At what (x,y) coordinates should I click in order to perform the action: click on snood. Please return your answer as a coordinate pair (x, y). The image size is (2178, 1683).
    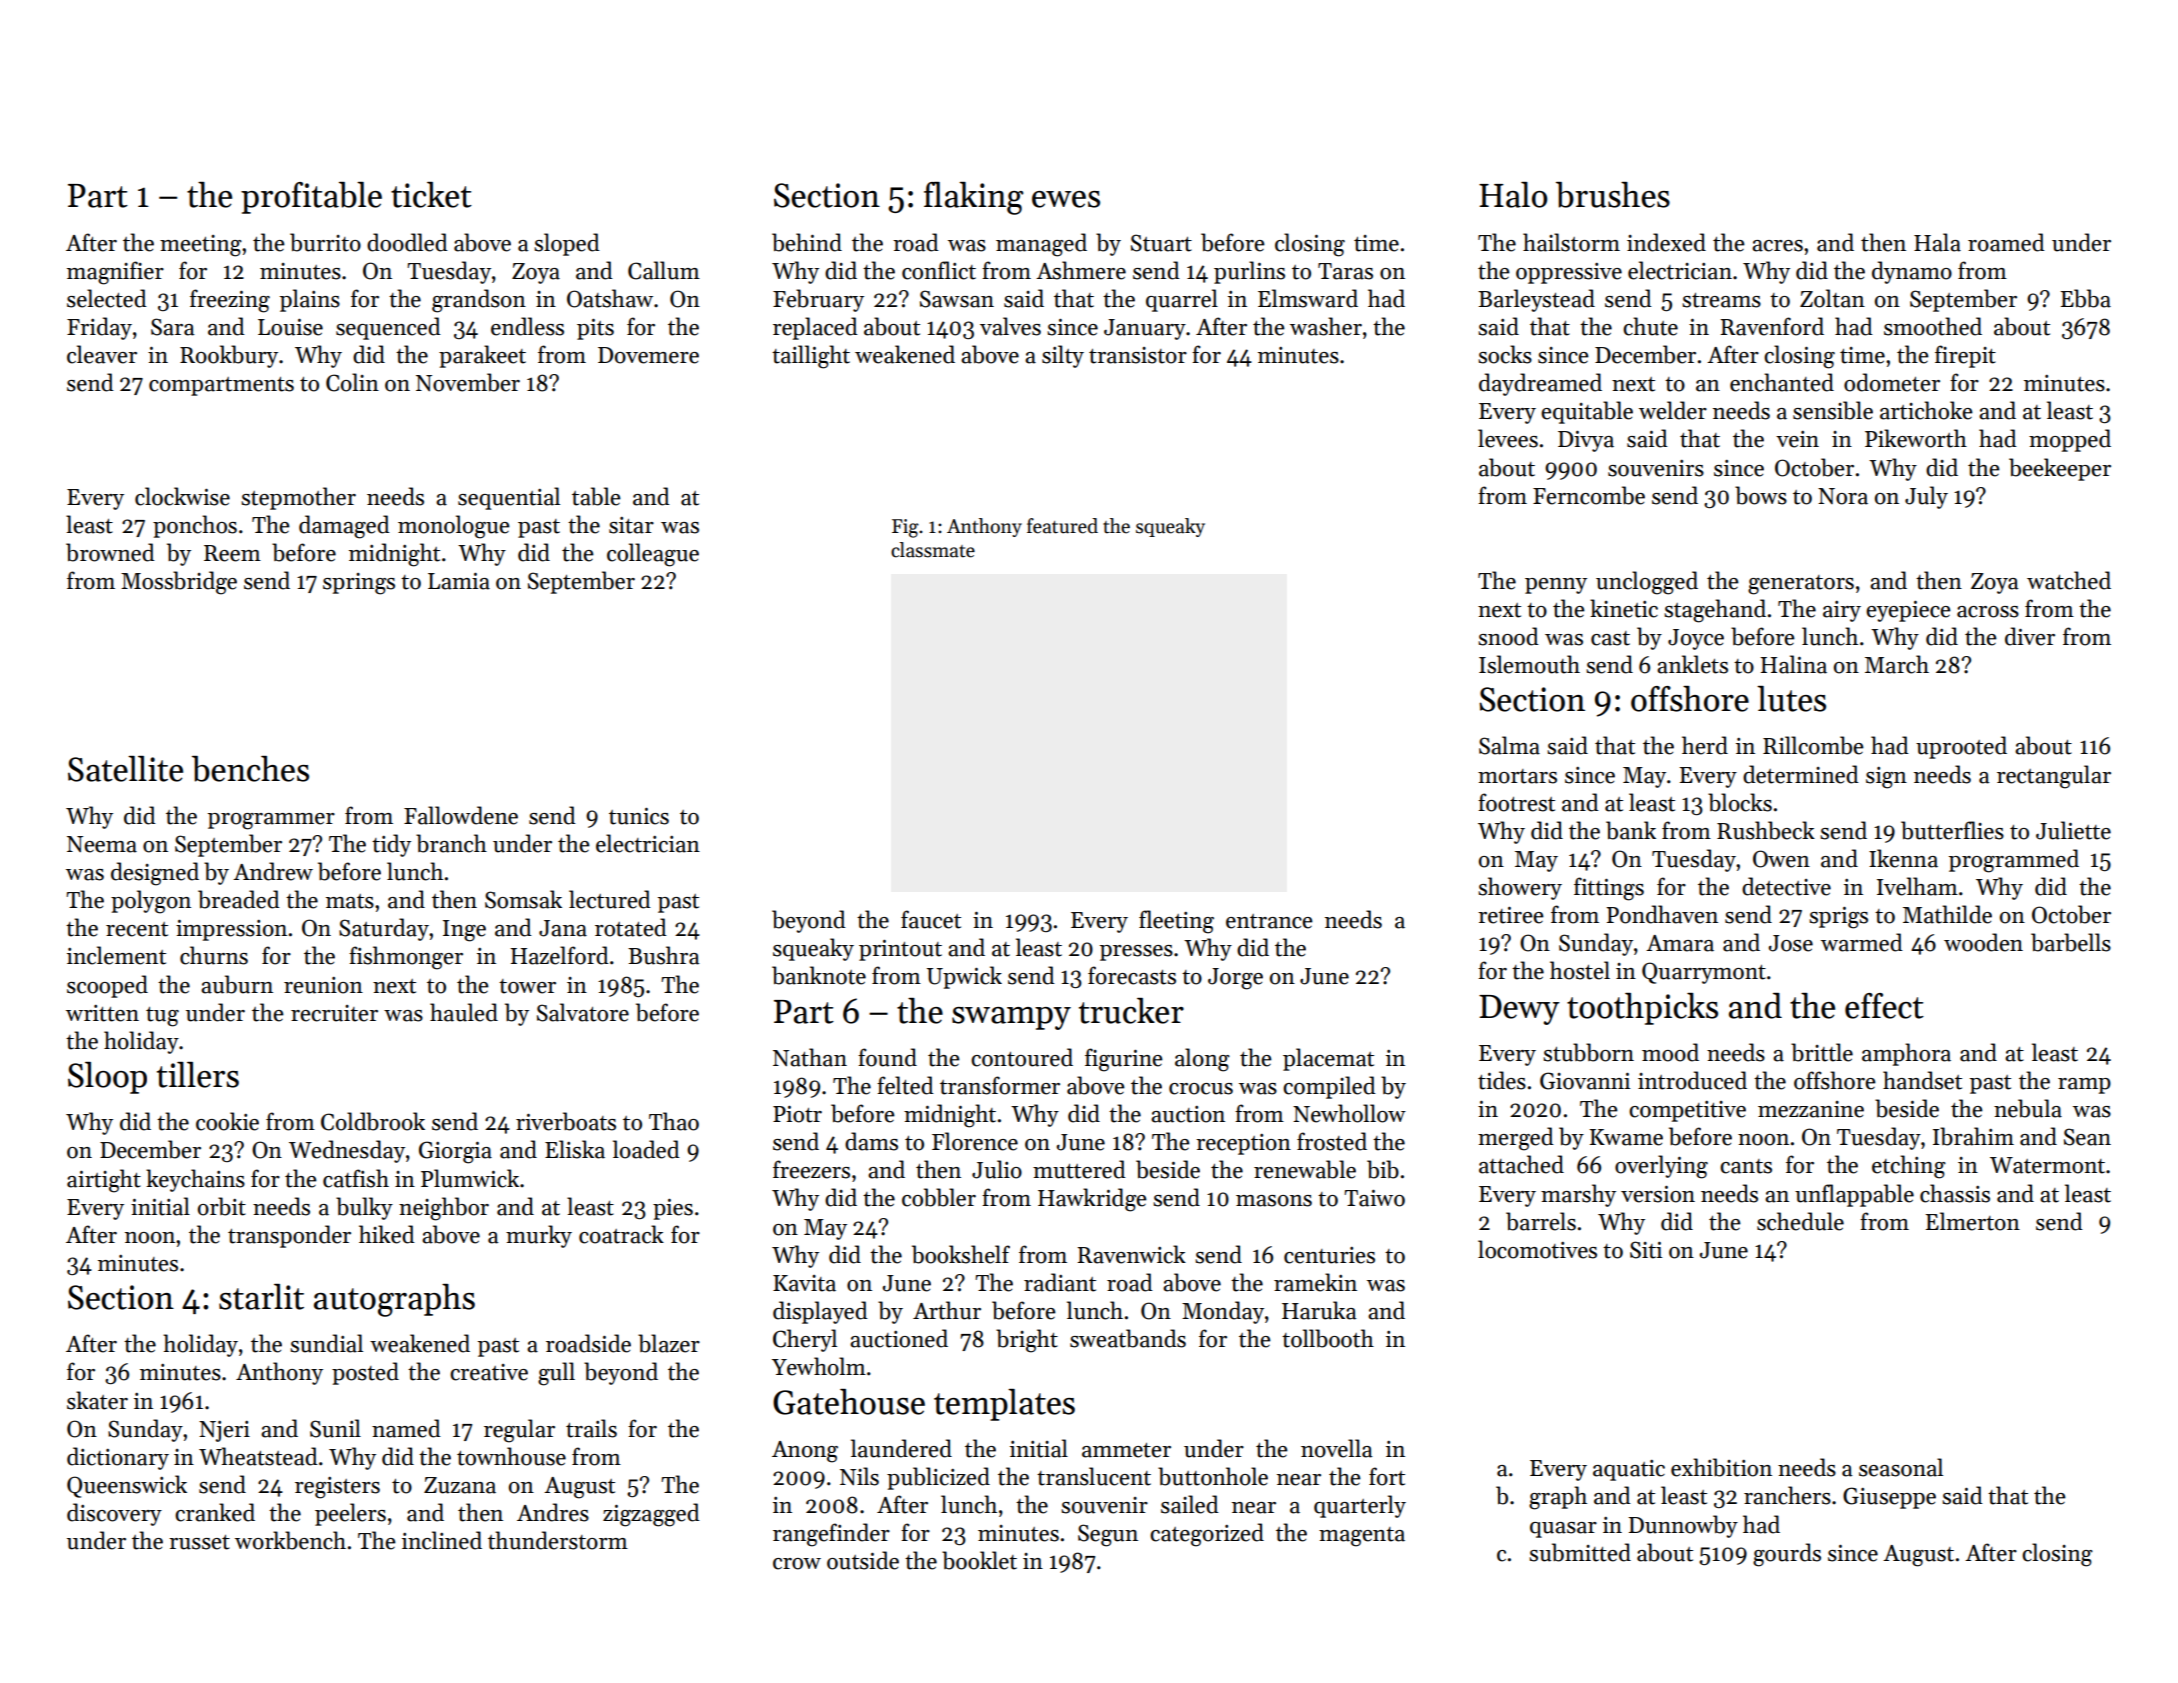
    Looking at the image, I should click on (1508, 636).
